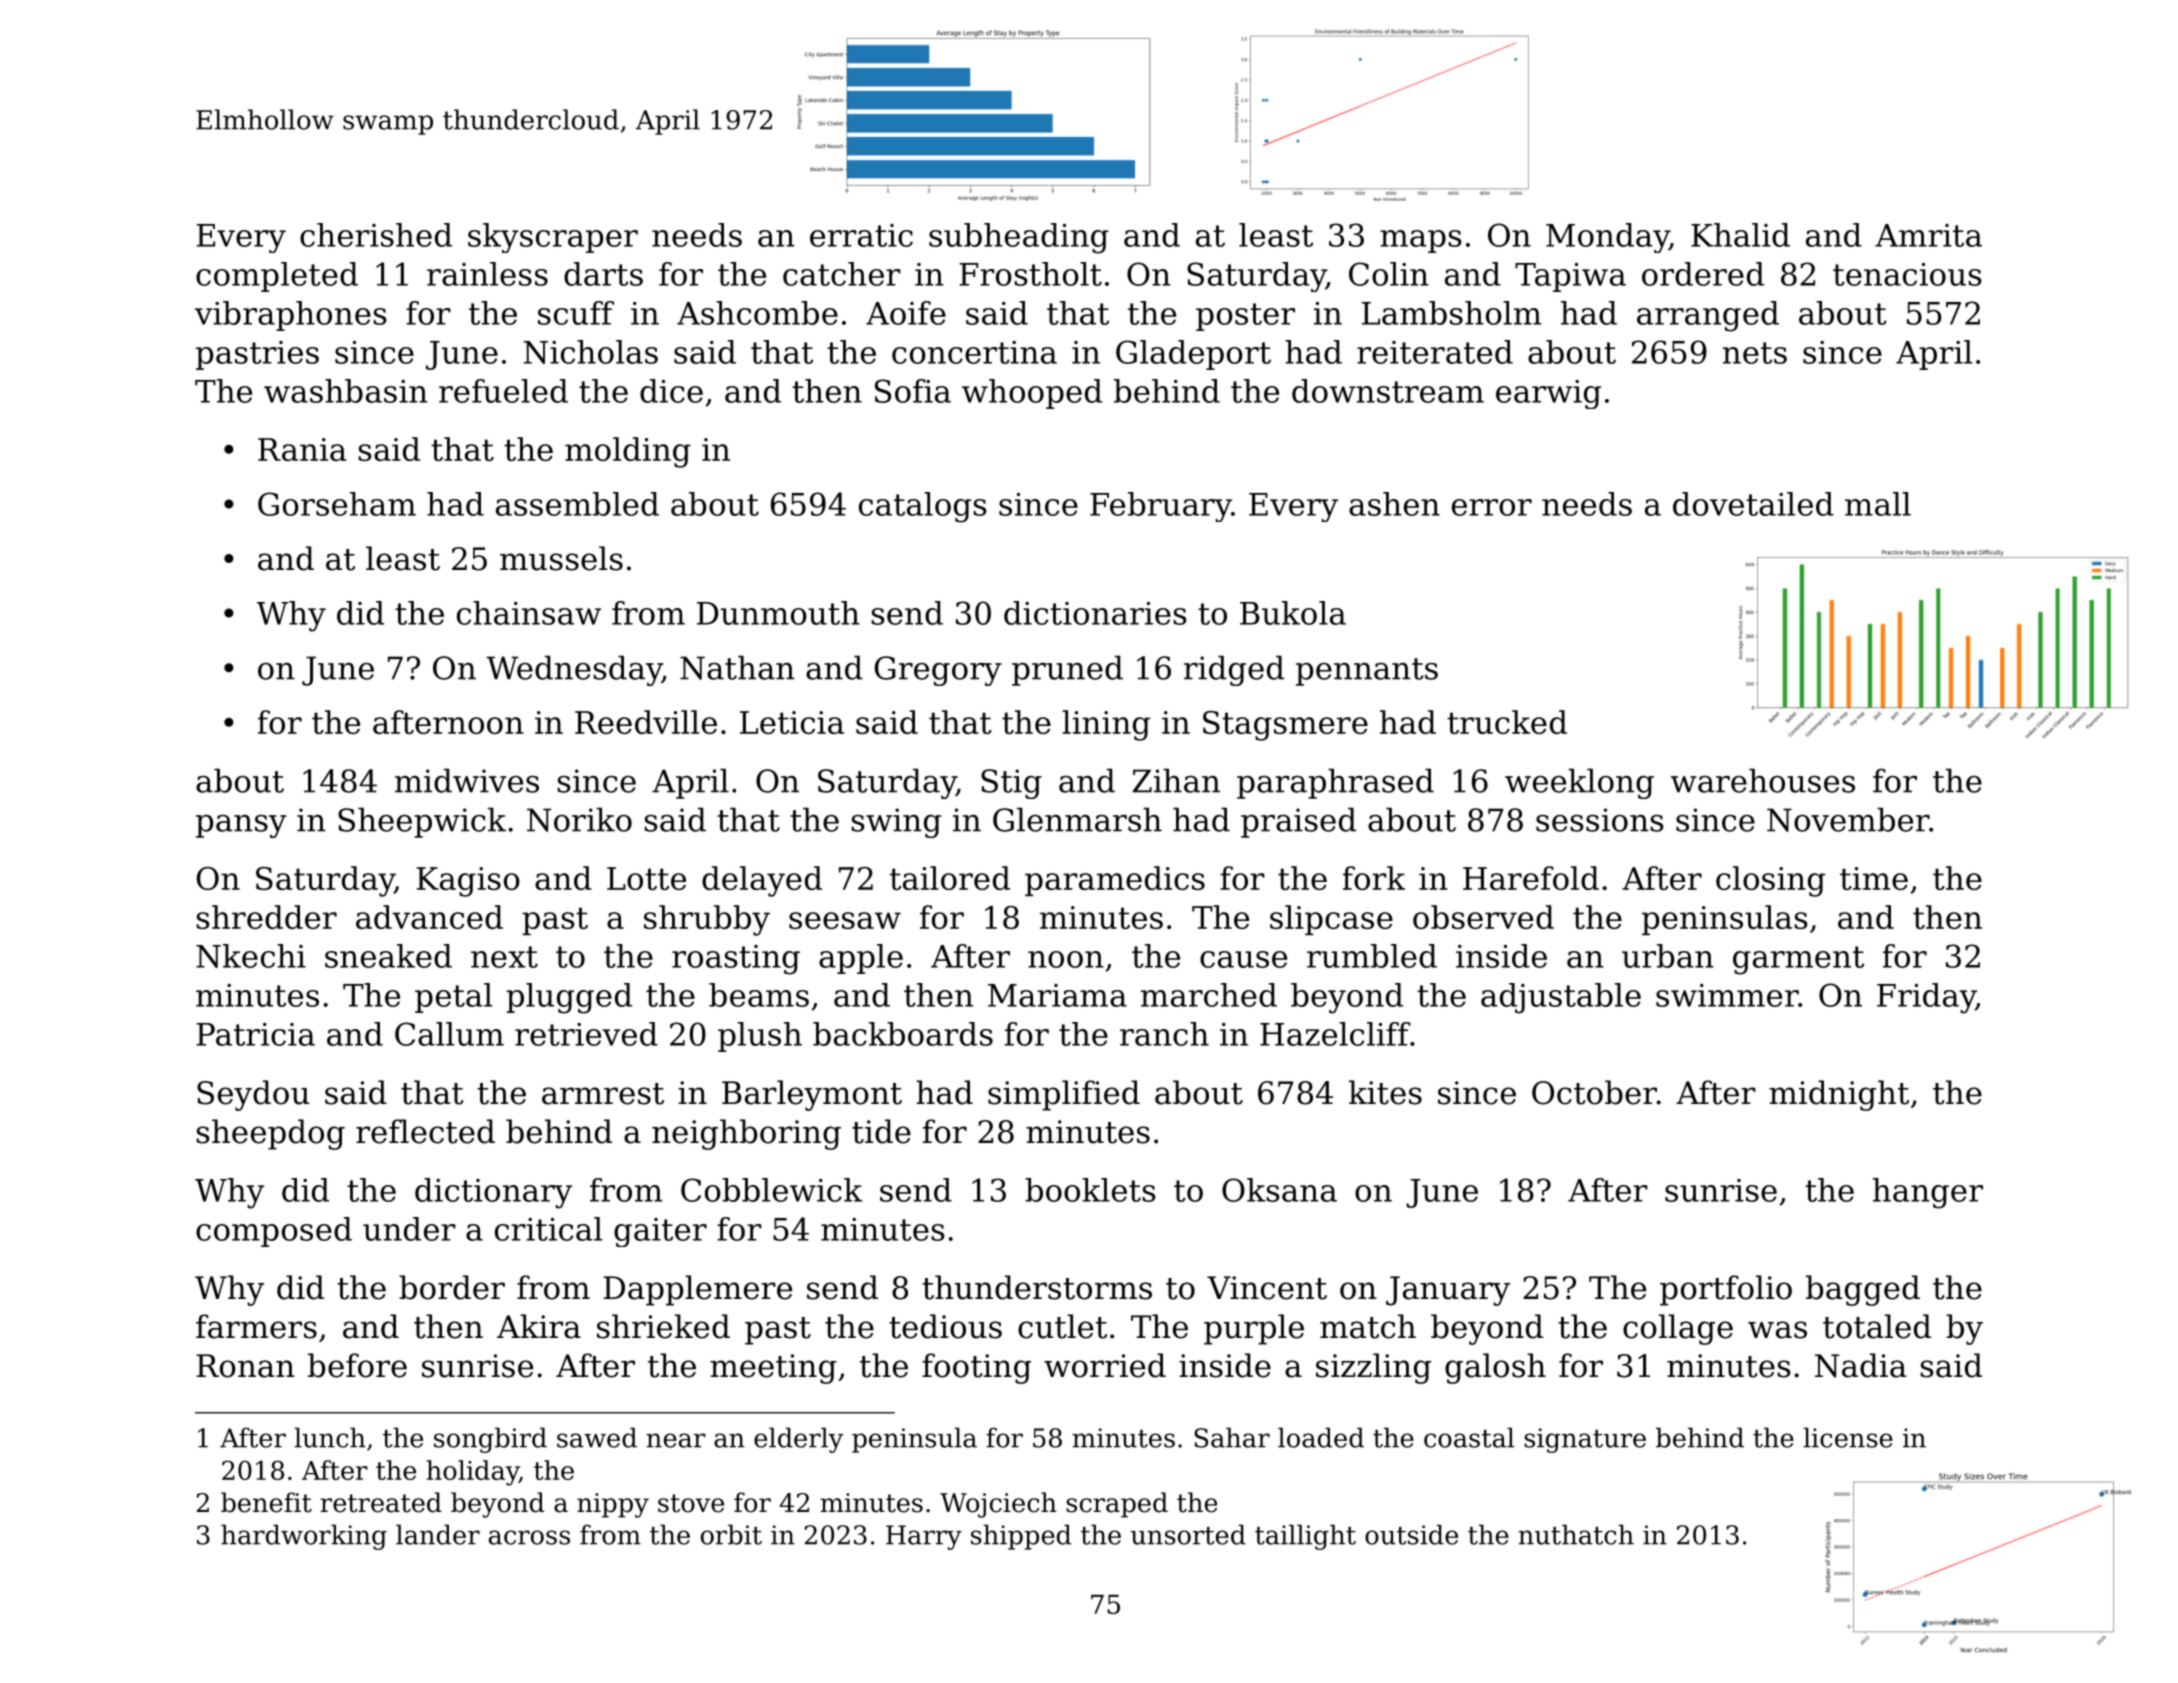  I want to click on error, so click(1492, 507).
